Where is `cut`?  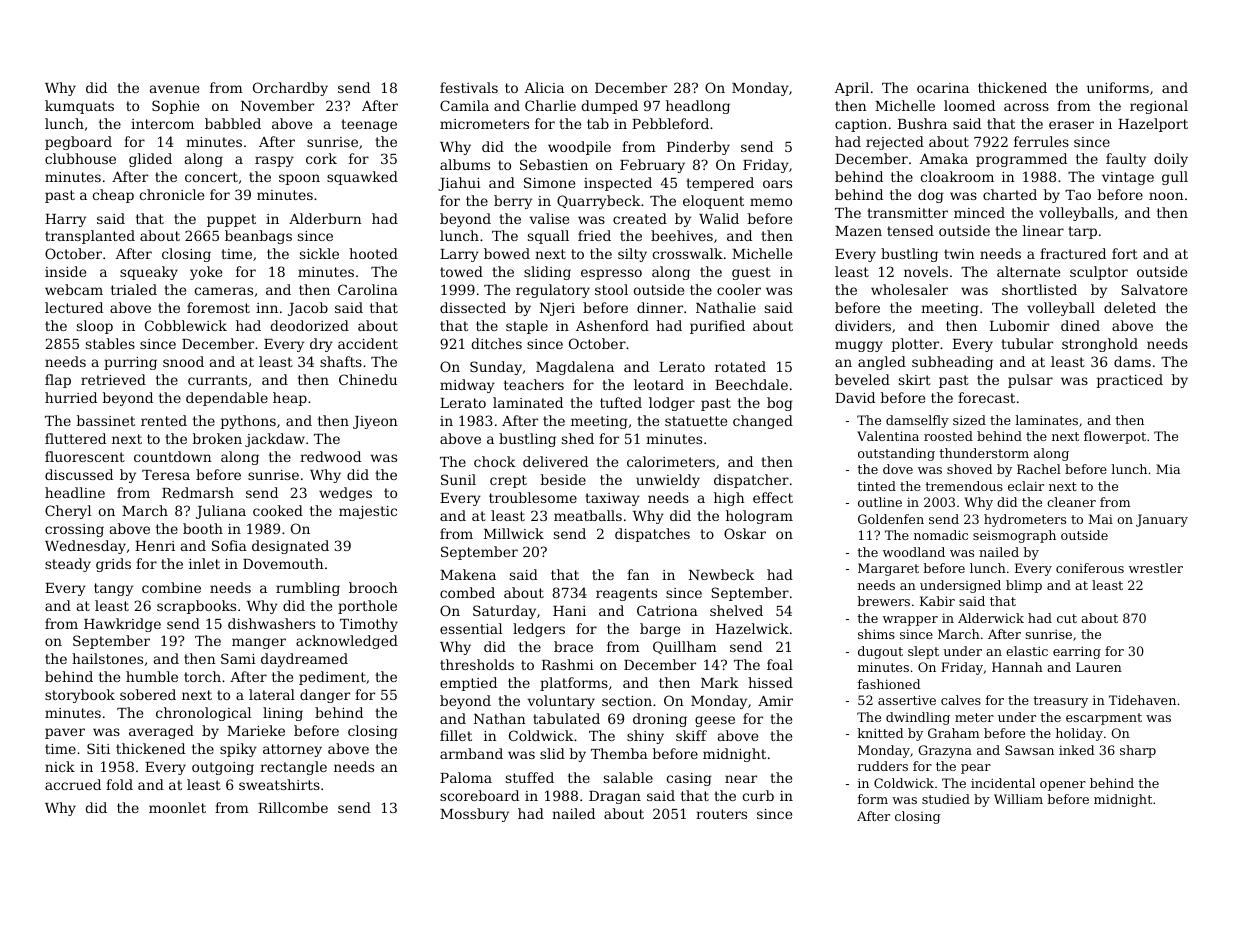
cut is located at coordinates (1067, 618).
